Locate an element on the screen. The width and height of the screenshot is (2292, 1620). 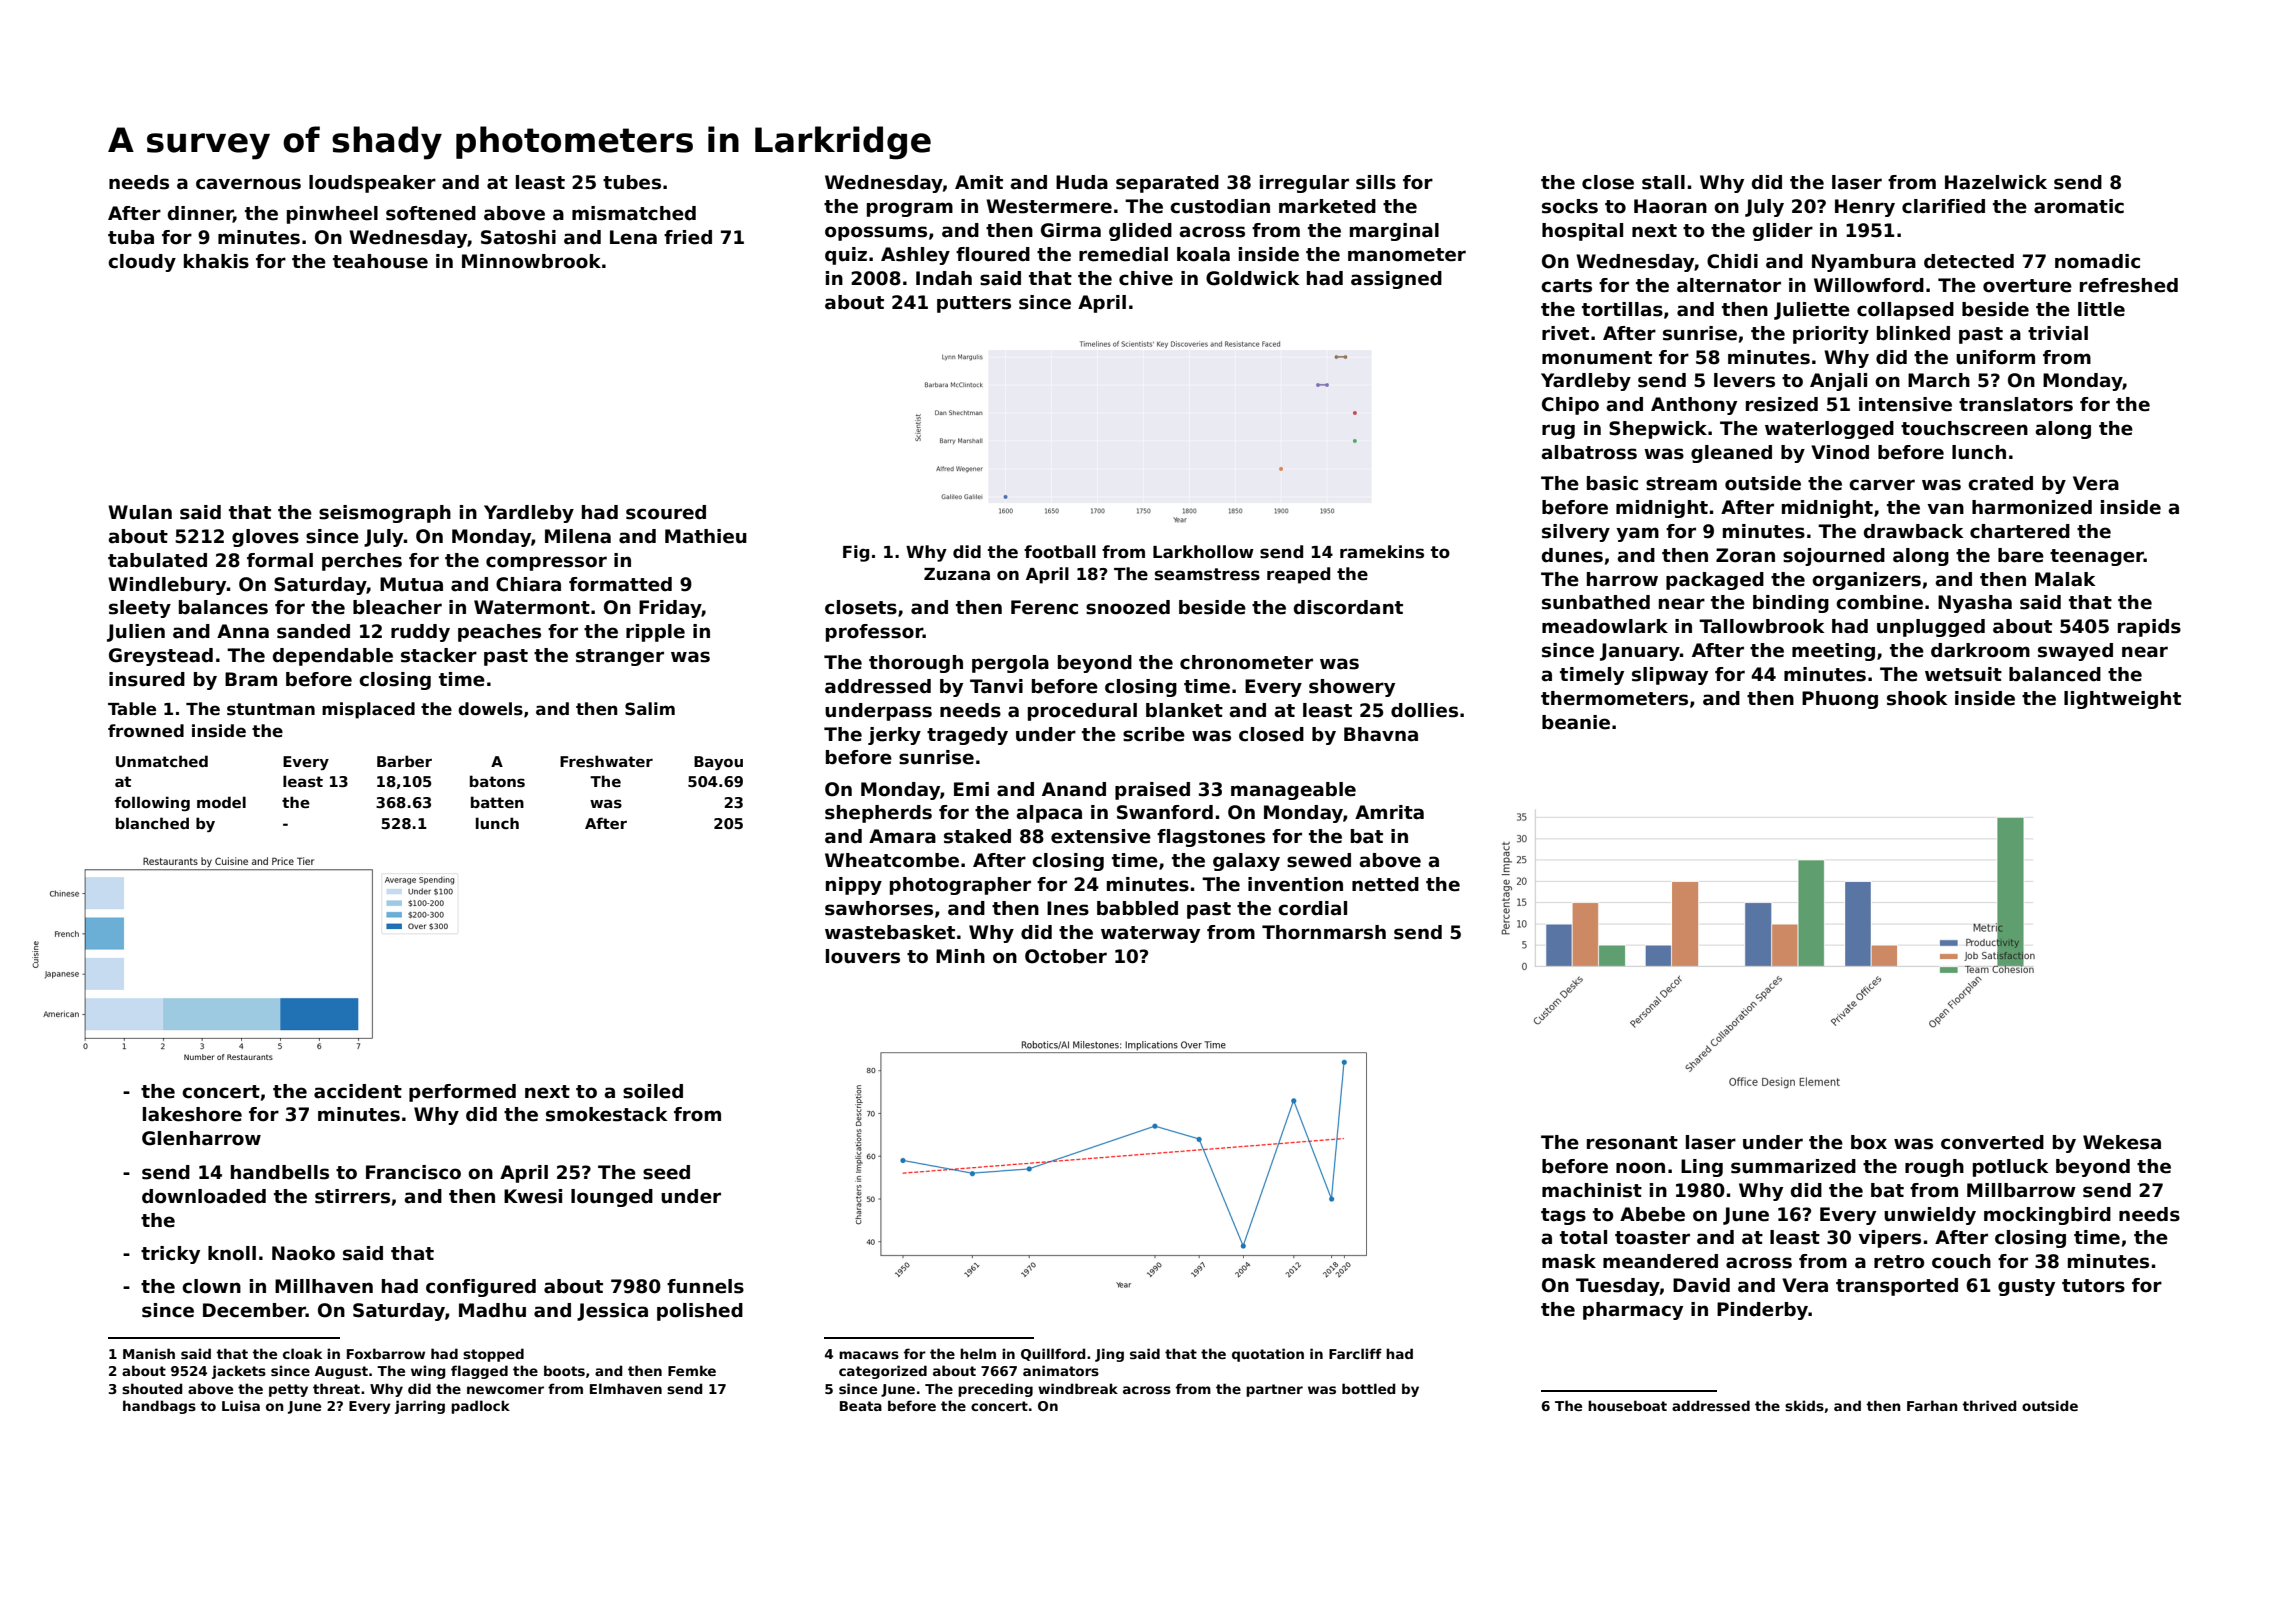
smokestack is located at coordinates (606, 1114).
